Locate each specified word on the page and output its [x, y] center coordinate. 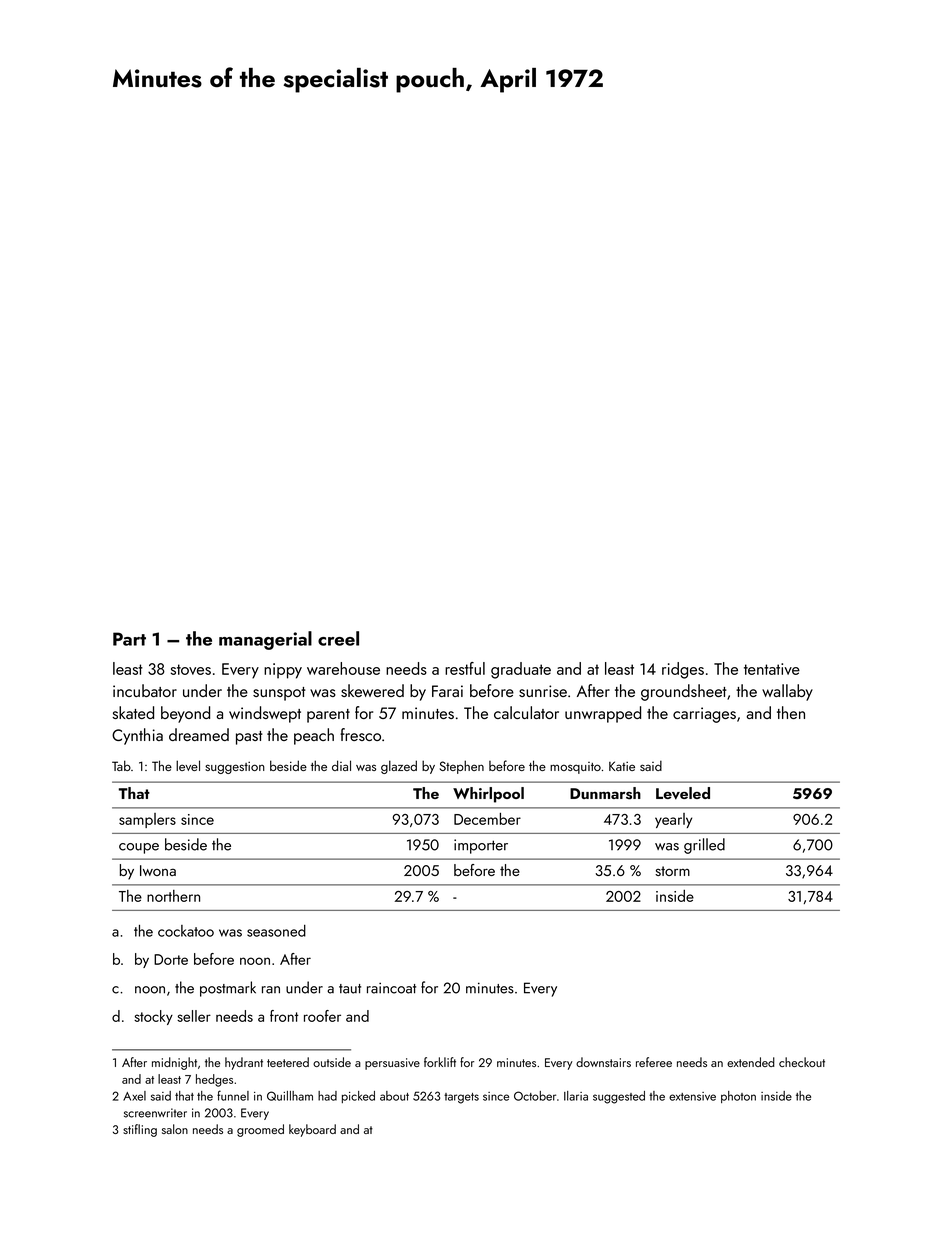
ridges [683, 670]
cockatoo [186, 931]
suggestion [235, 767]
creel [338, 638]
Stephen [462, 767]
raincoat [391, 988]
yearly [673, 820]
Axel [134, 1096]
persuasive [392, 1064]
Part [129, 639]
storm [672, 871]
